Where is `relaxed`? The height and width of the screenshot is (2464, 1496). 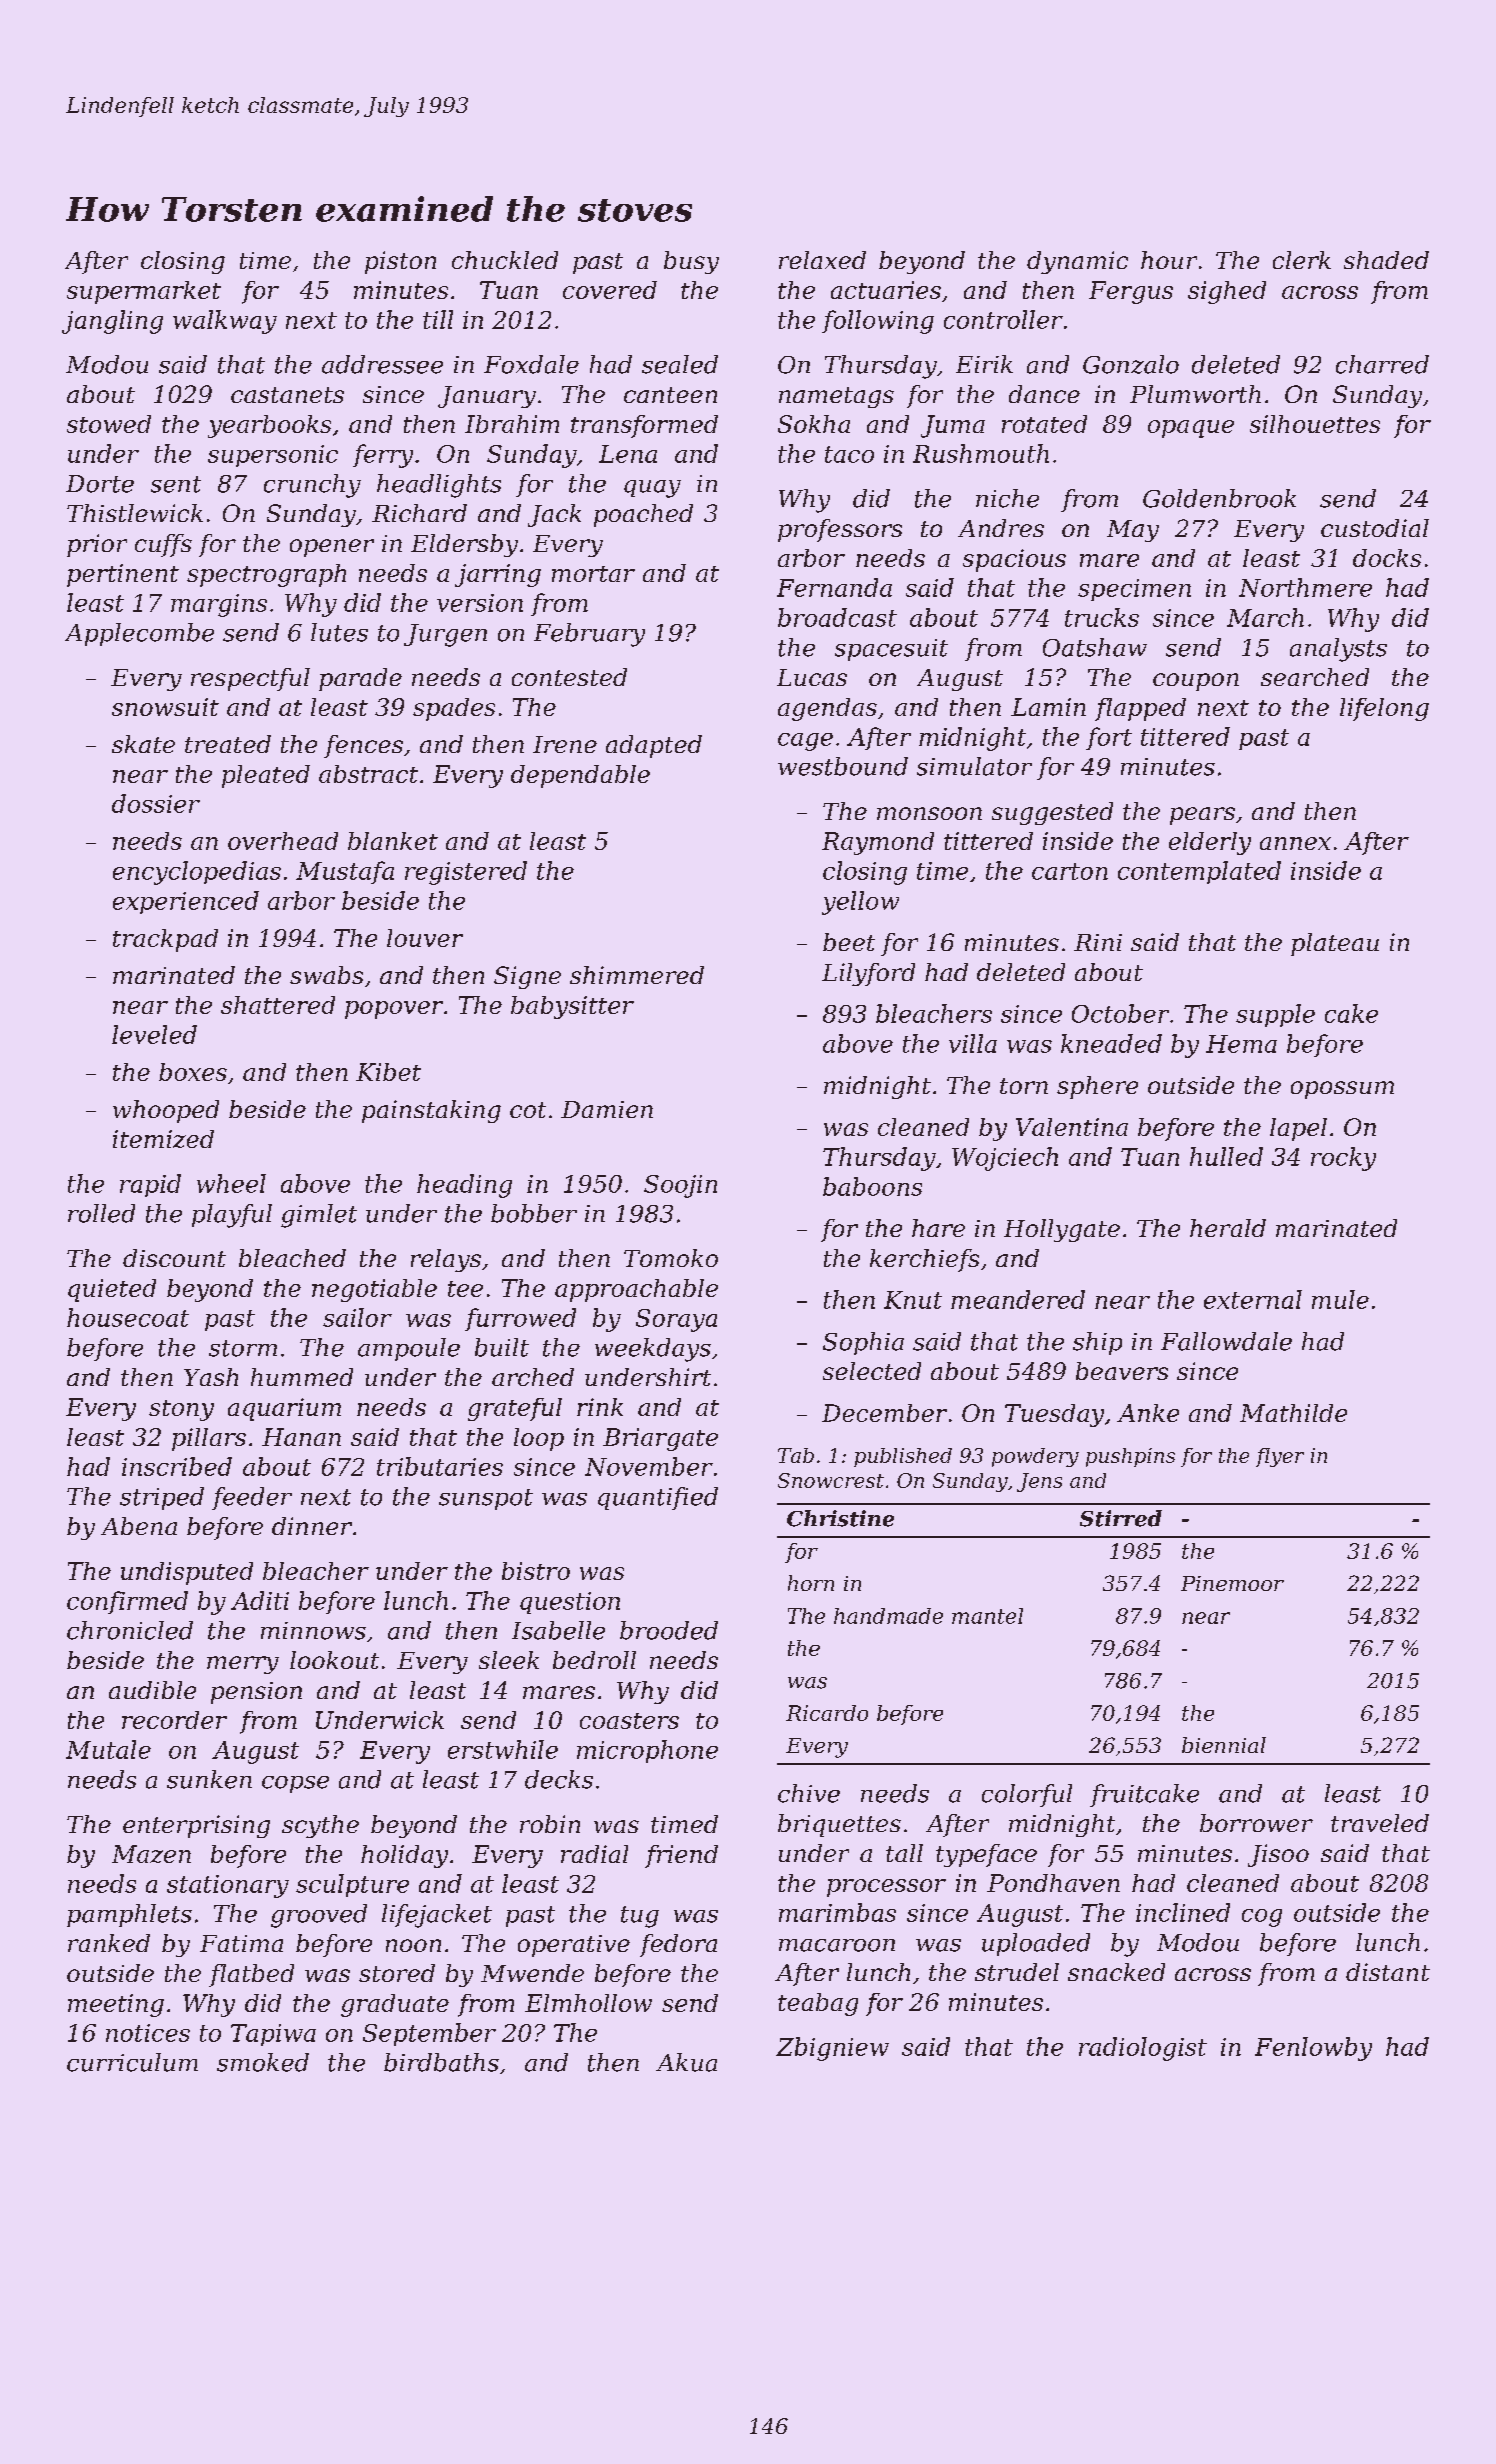 relaxed is located at coordinates (822, 260).
